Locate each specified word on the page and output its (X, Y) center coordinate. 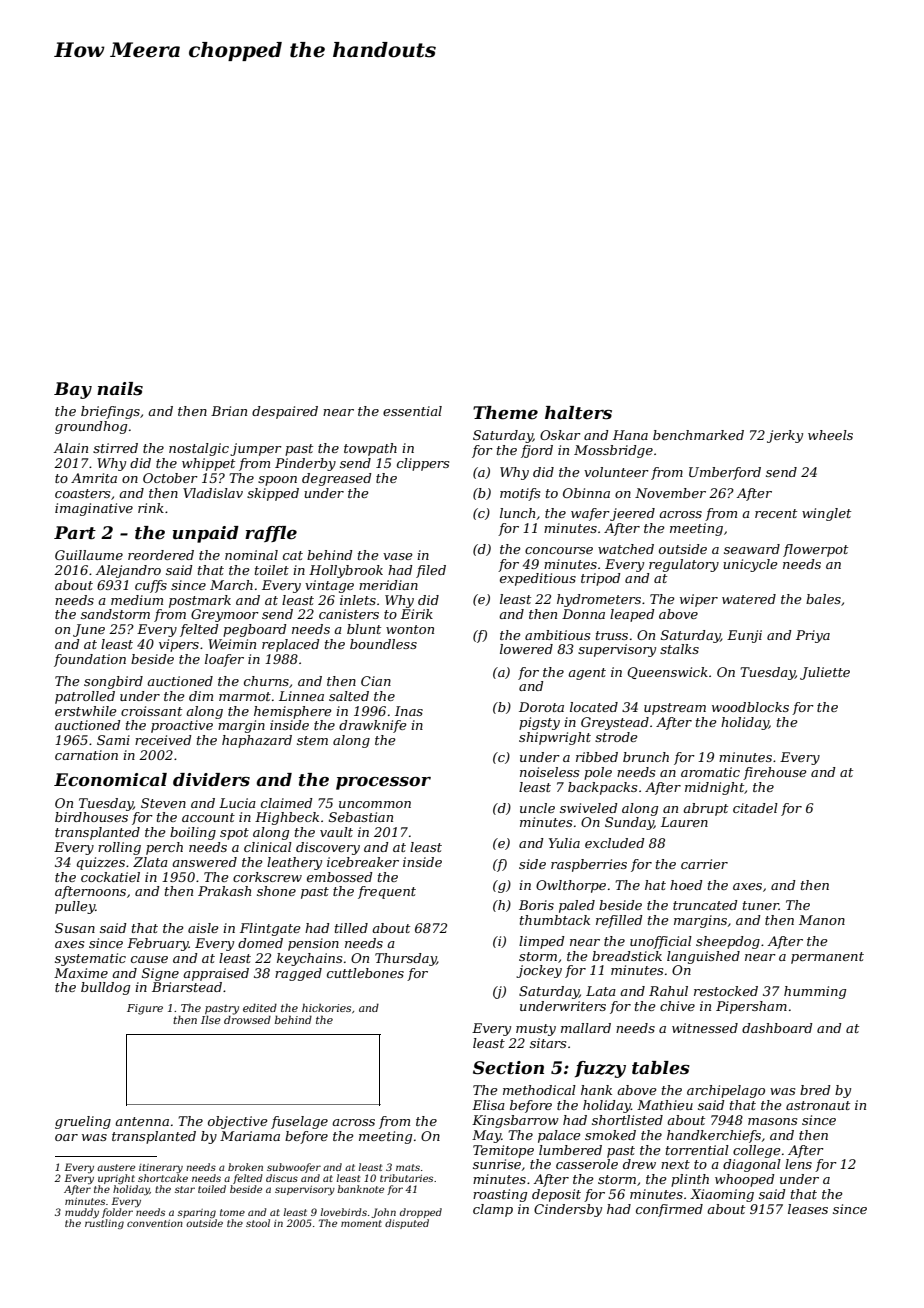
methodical (539, 1090)
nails (120, 389)
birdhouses (91, 817)
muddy (82, 1213)
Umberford (725, 473)
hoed (686, 885)
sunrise (497, 1164)
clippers (423, 464)
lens (798, 1164)
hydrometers (599, 600)
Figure (145, 1009)
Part (75, 533)
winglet (826, 514)
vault (336, 832)
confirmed (669, 1210)
